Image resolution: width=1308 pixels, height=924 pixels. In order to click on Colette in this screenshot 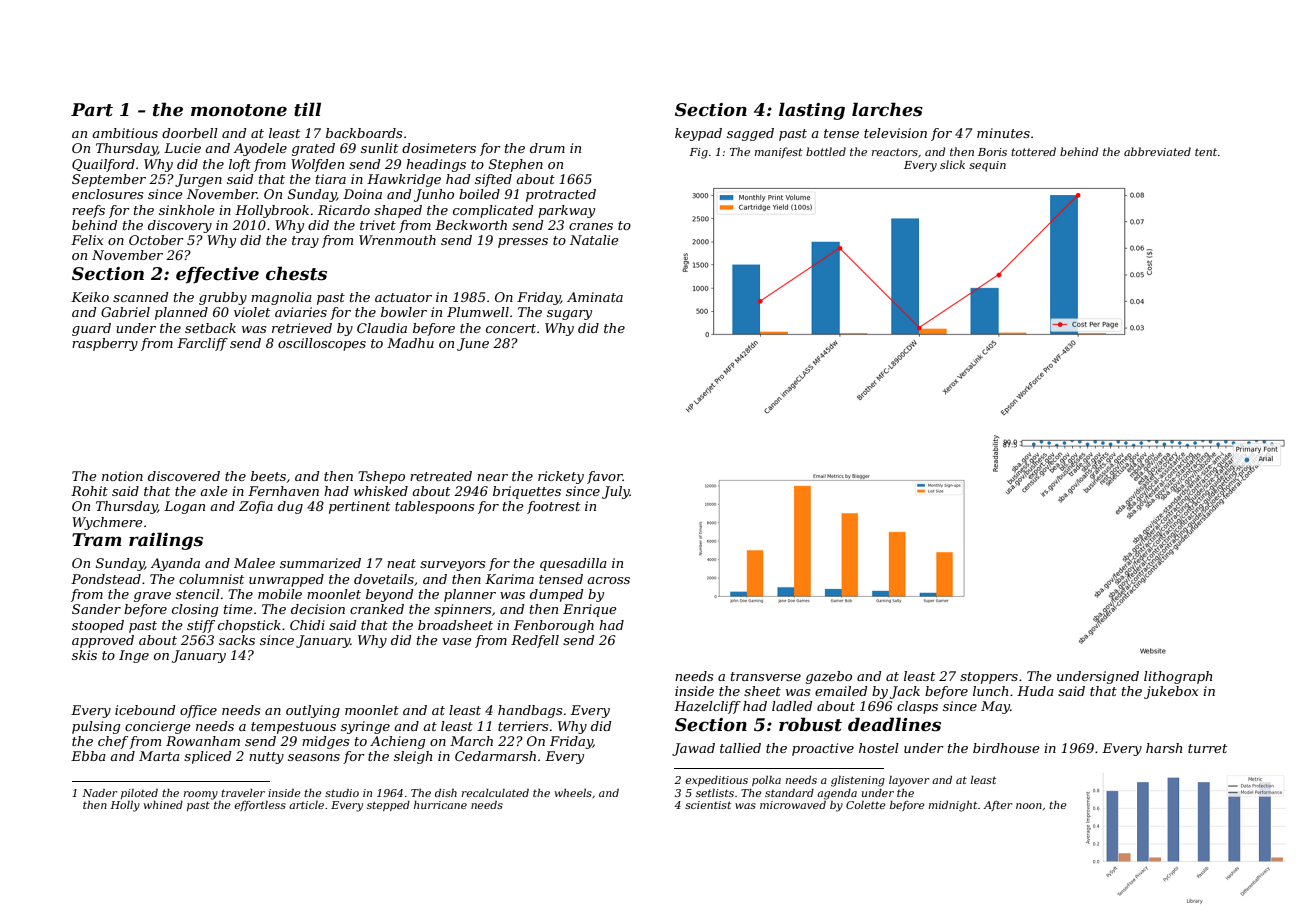, I will do `click(866, 805)`.
